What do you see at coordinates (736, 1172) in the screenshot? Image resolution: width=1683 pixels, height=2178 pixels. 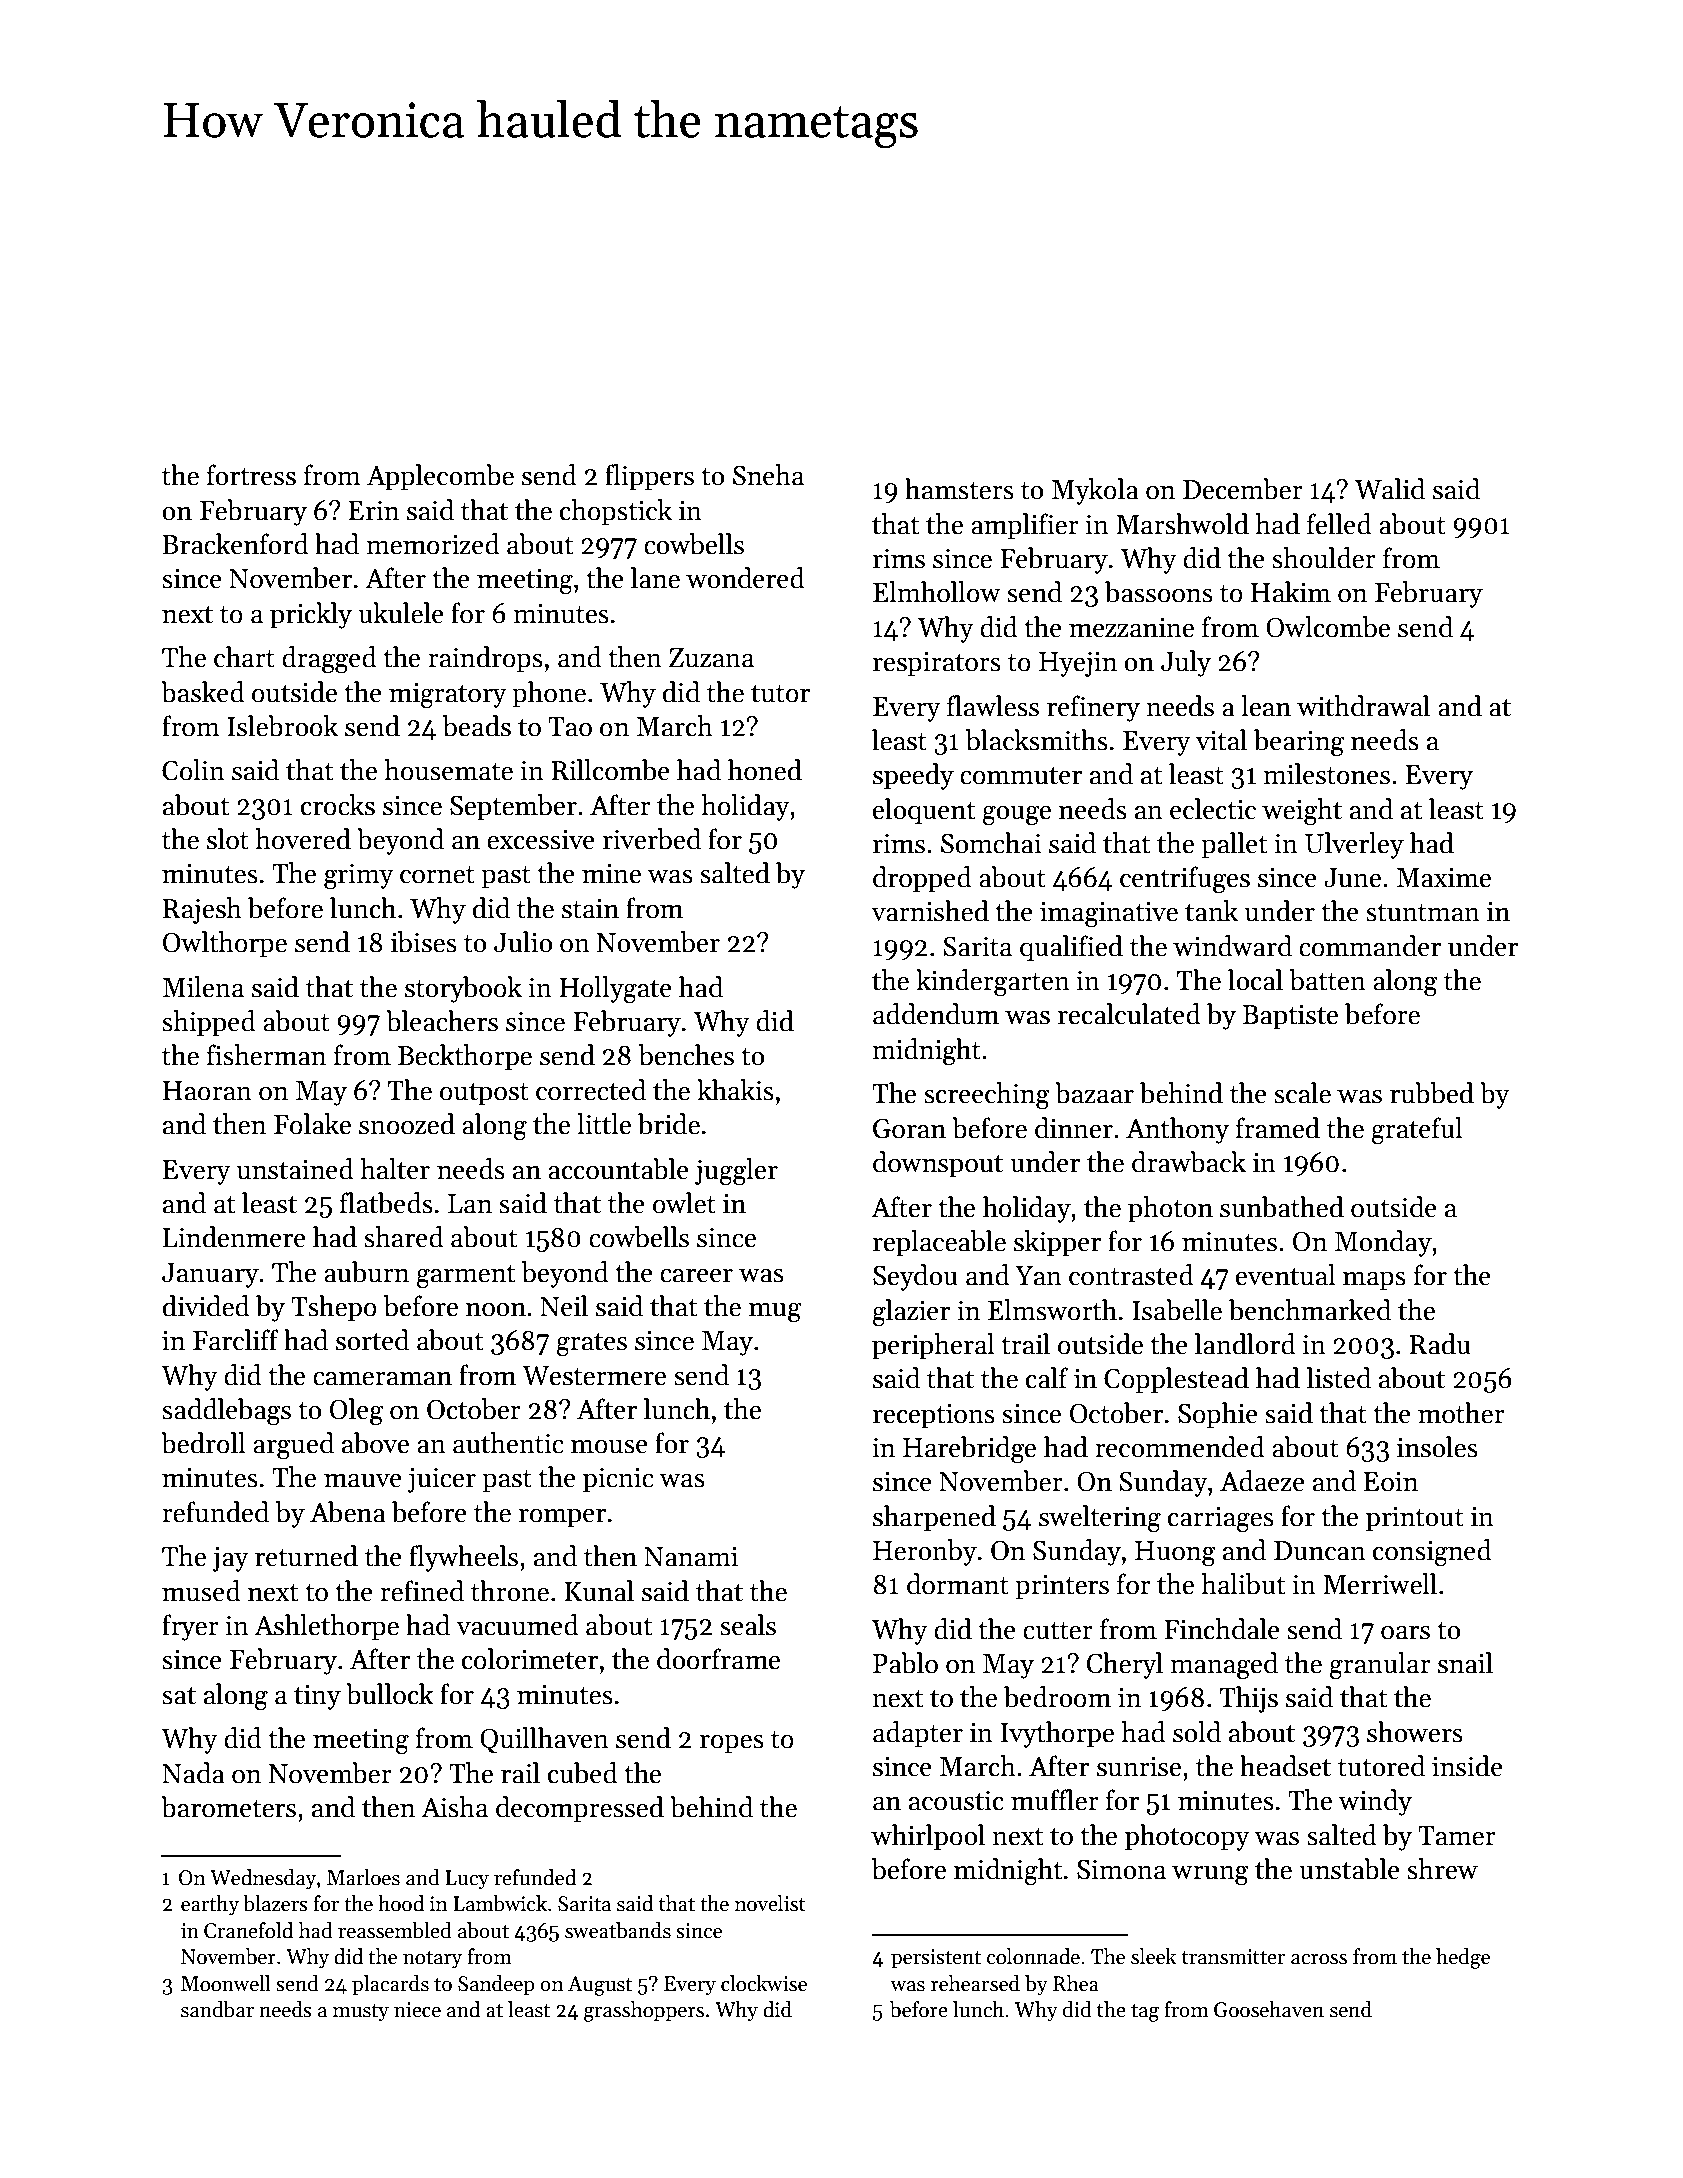 I see `juggler` at bounding box center [736, 1172].
